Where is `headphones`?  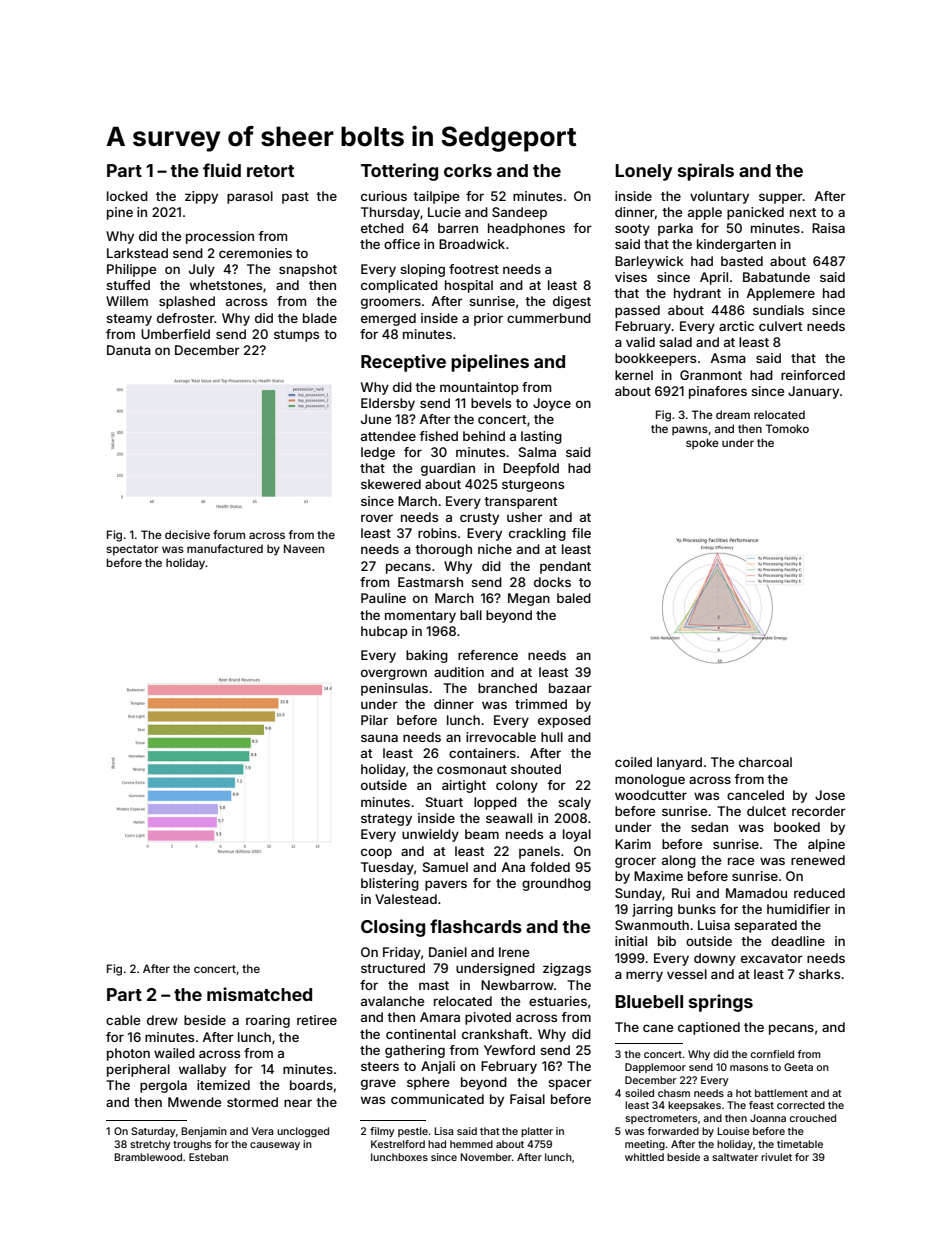 headphones is located at coordinates (526, 229).
